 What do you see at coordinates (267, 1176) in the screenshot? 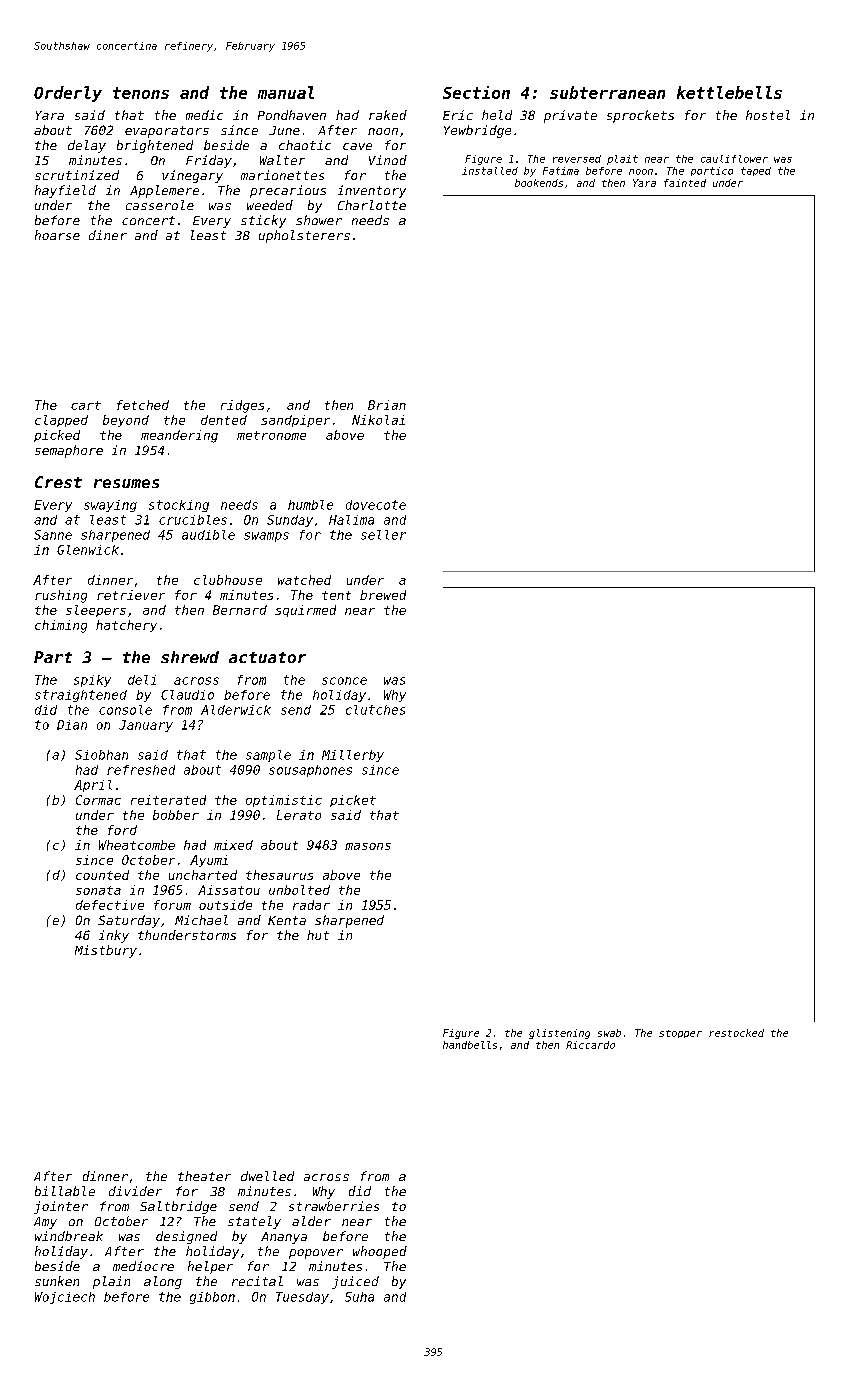
I see `dwelled` at bounding box center [267, 1176].
